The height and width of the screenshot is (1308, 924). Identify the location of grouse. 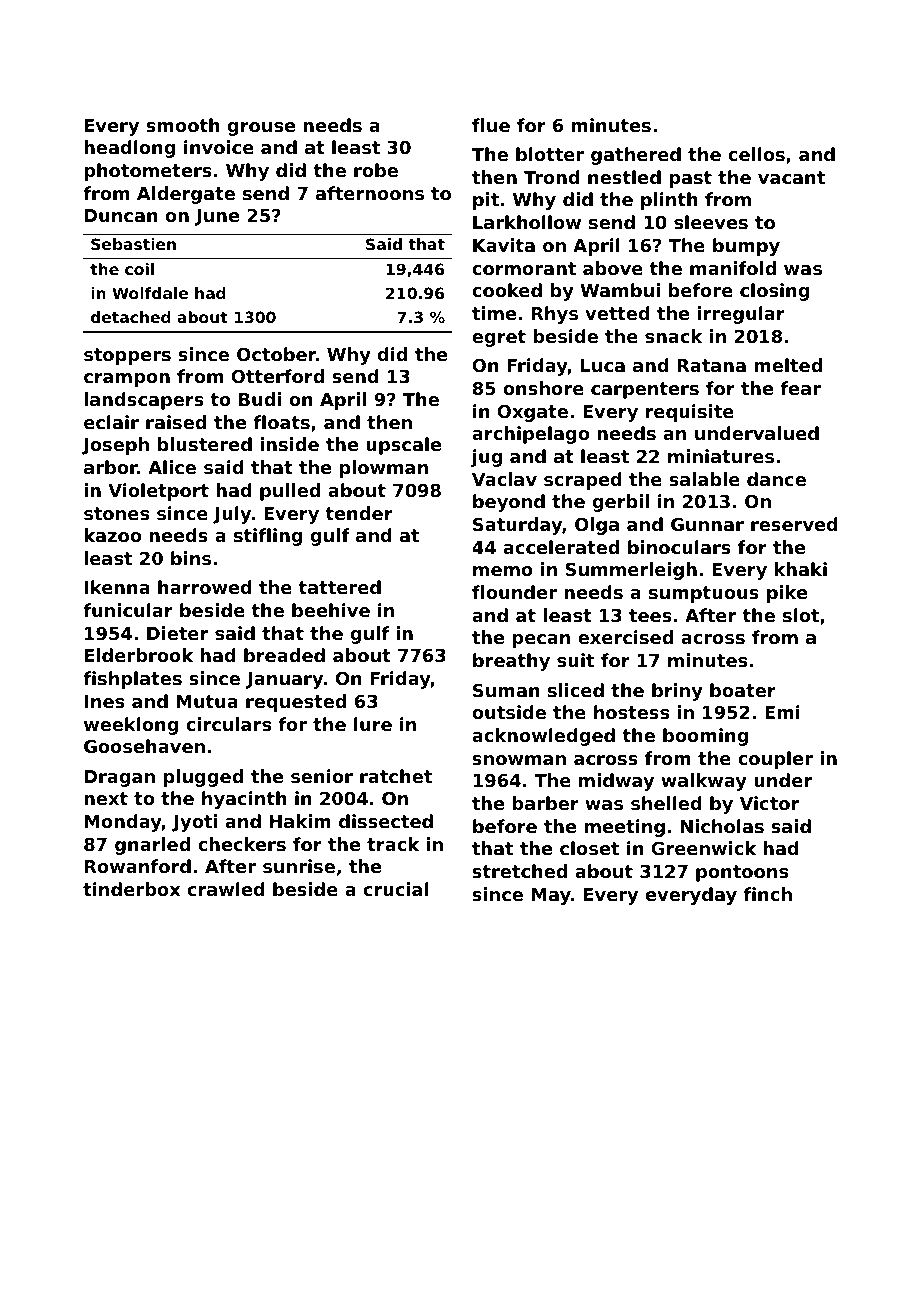
(261, 129).
